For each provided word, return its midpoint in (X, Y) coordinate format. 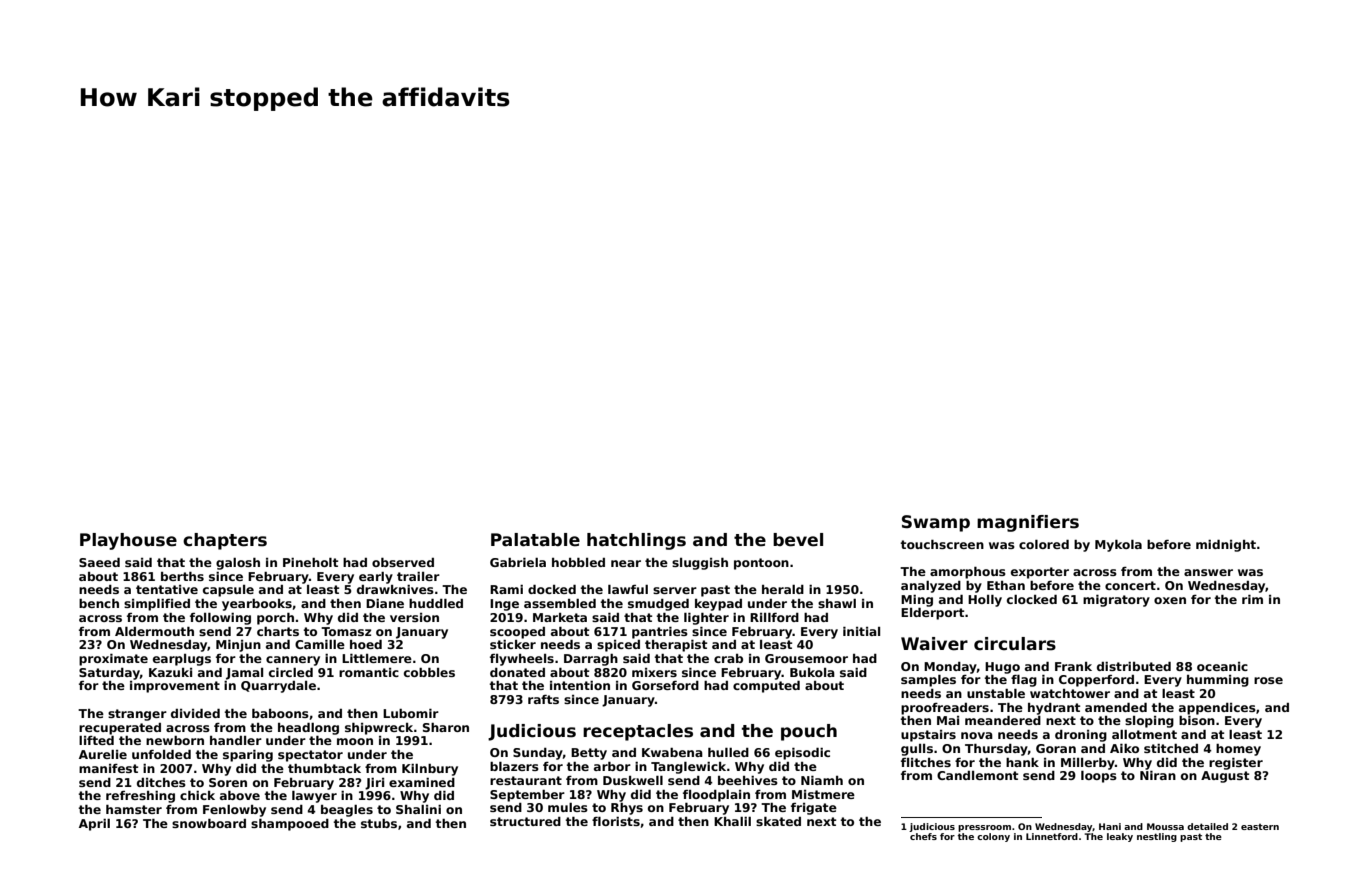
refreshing (140, 797)
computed (766, 687)
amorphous (968, 573)
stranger (137, 715)
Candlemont (977, 775)
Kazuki (170, 672)
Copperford (1096, 681)
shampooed (290, 825)
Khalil (732, 821)
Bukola (812, 672)
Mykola (1118, 546)
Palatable (535, 540)
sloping (1149, 722)
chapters (225, 541)
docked (552, 589)
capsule (228, 591)
